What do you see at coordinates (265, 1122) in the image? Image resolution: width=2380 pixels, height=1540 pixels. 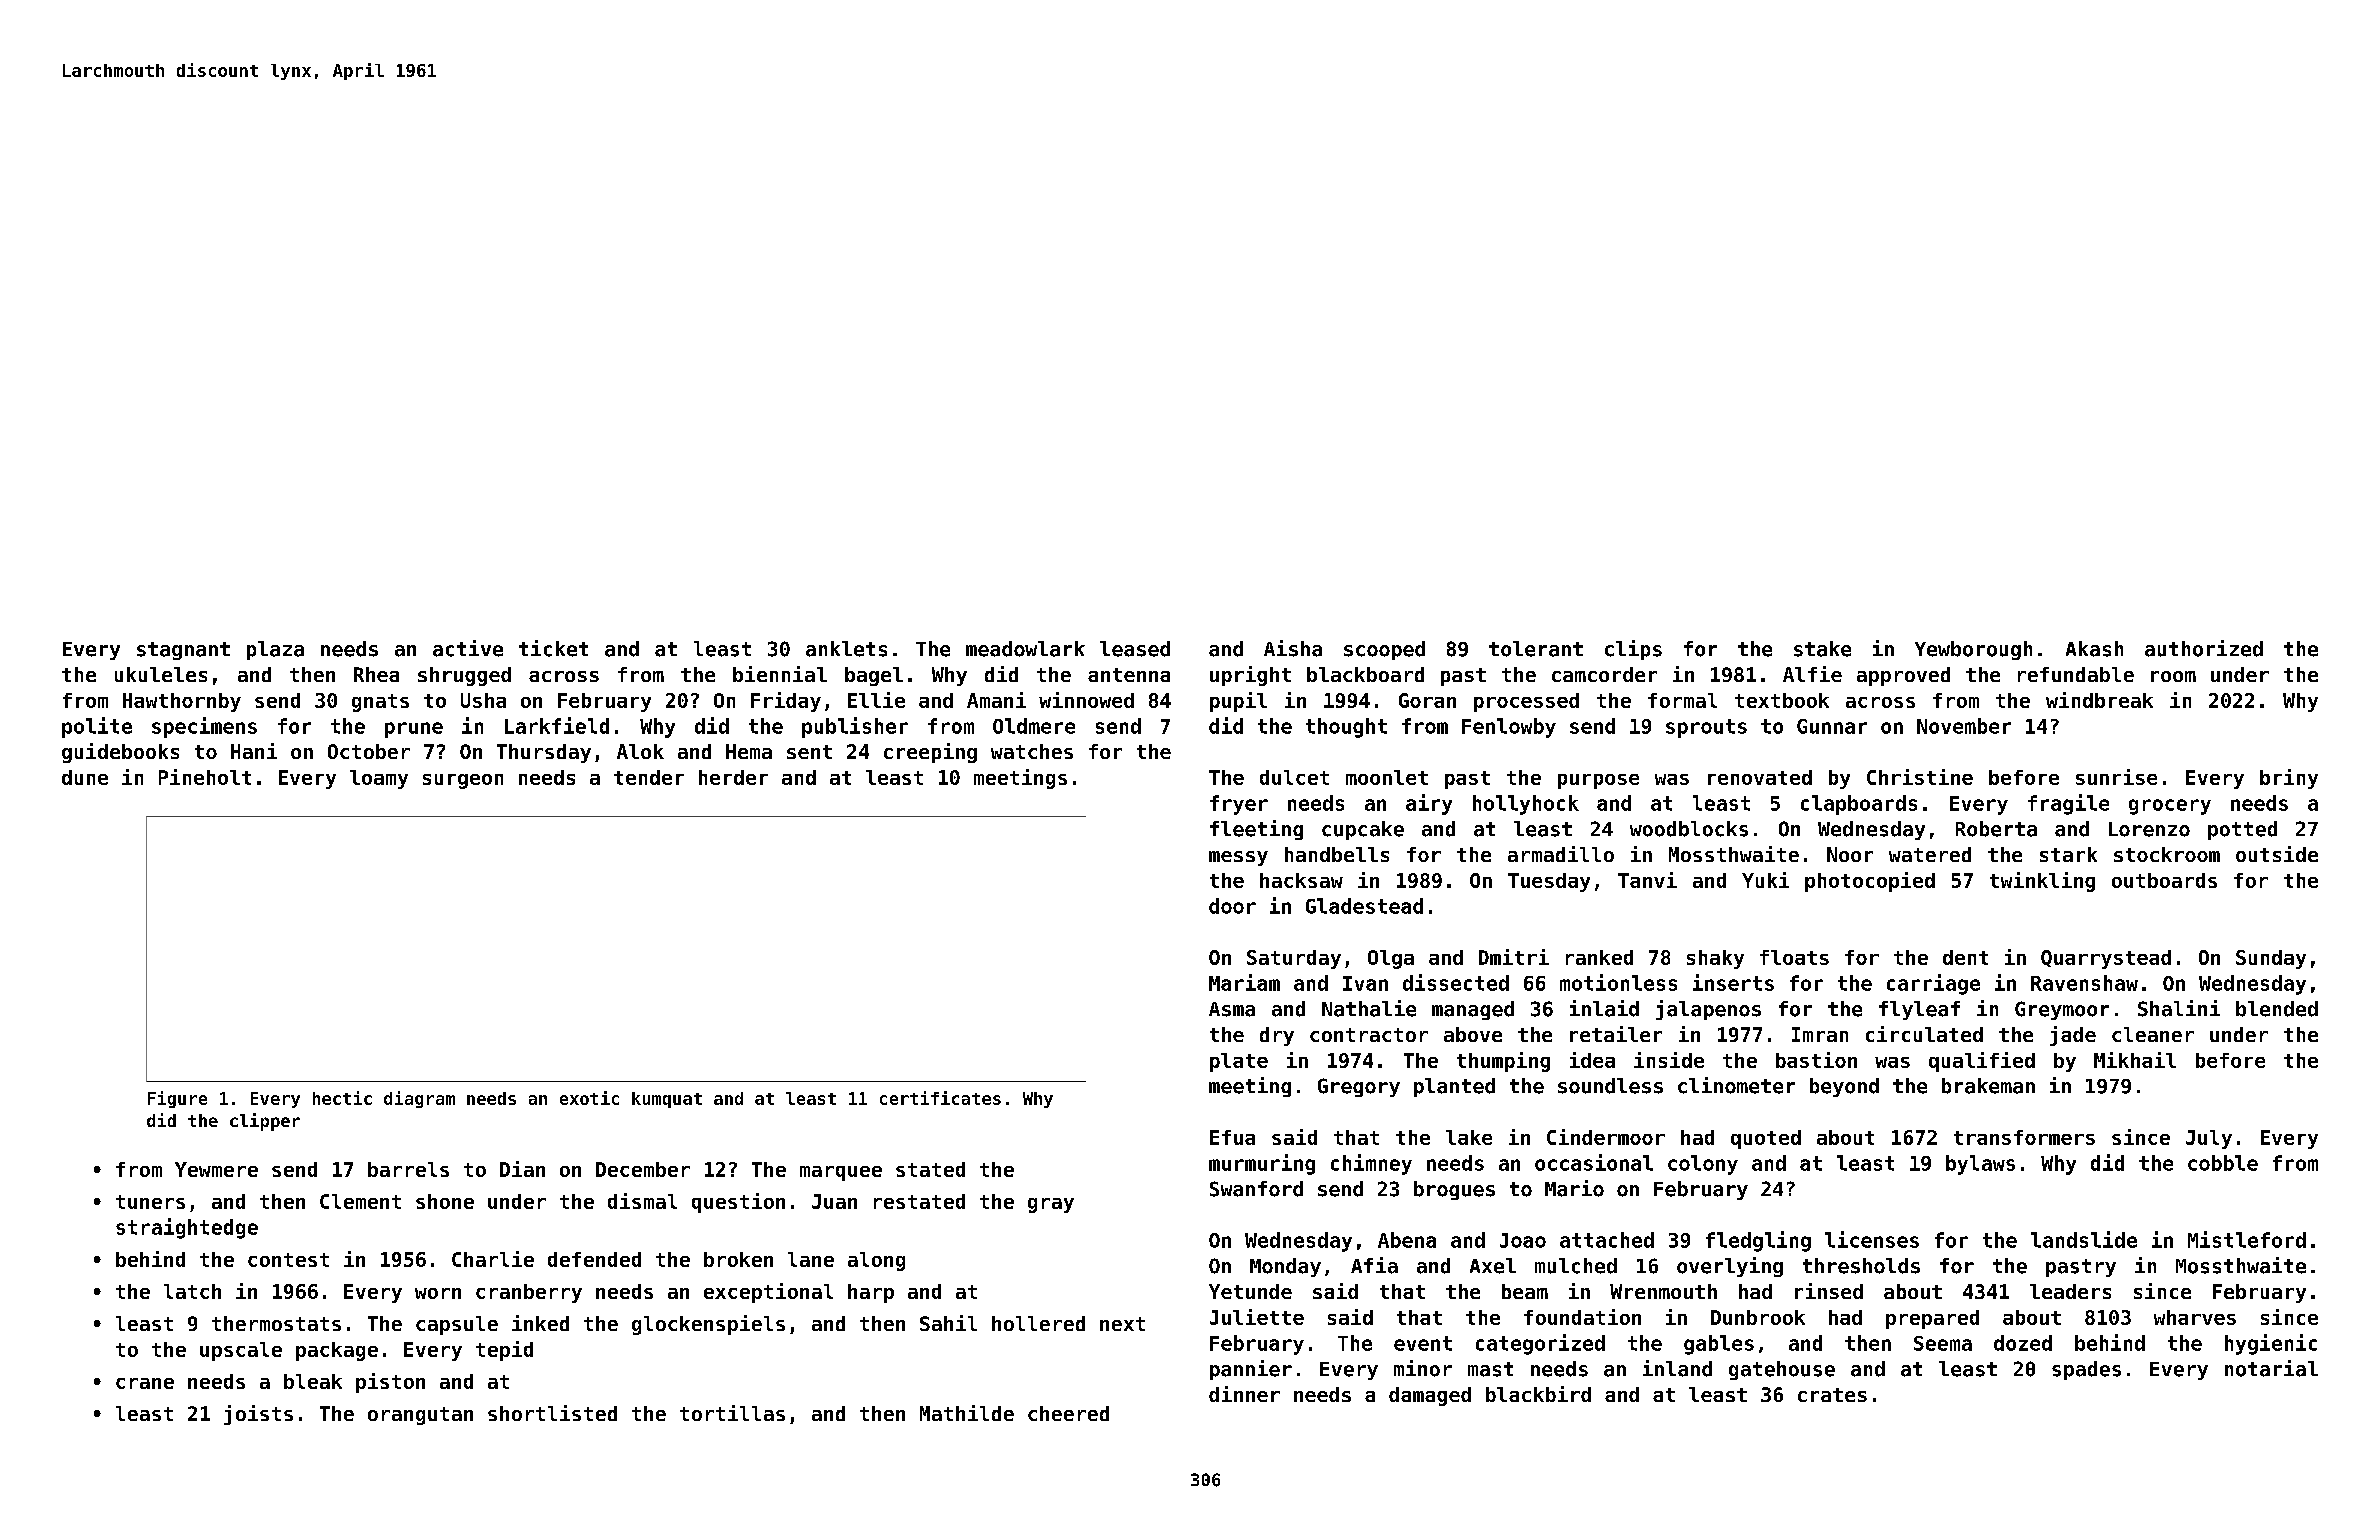 I see `clipper` at bounding box center [265, 1122].
